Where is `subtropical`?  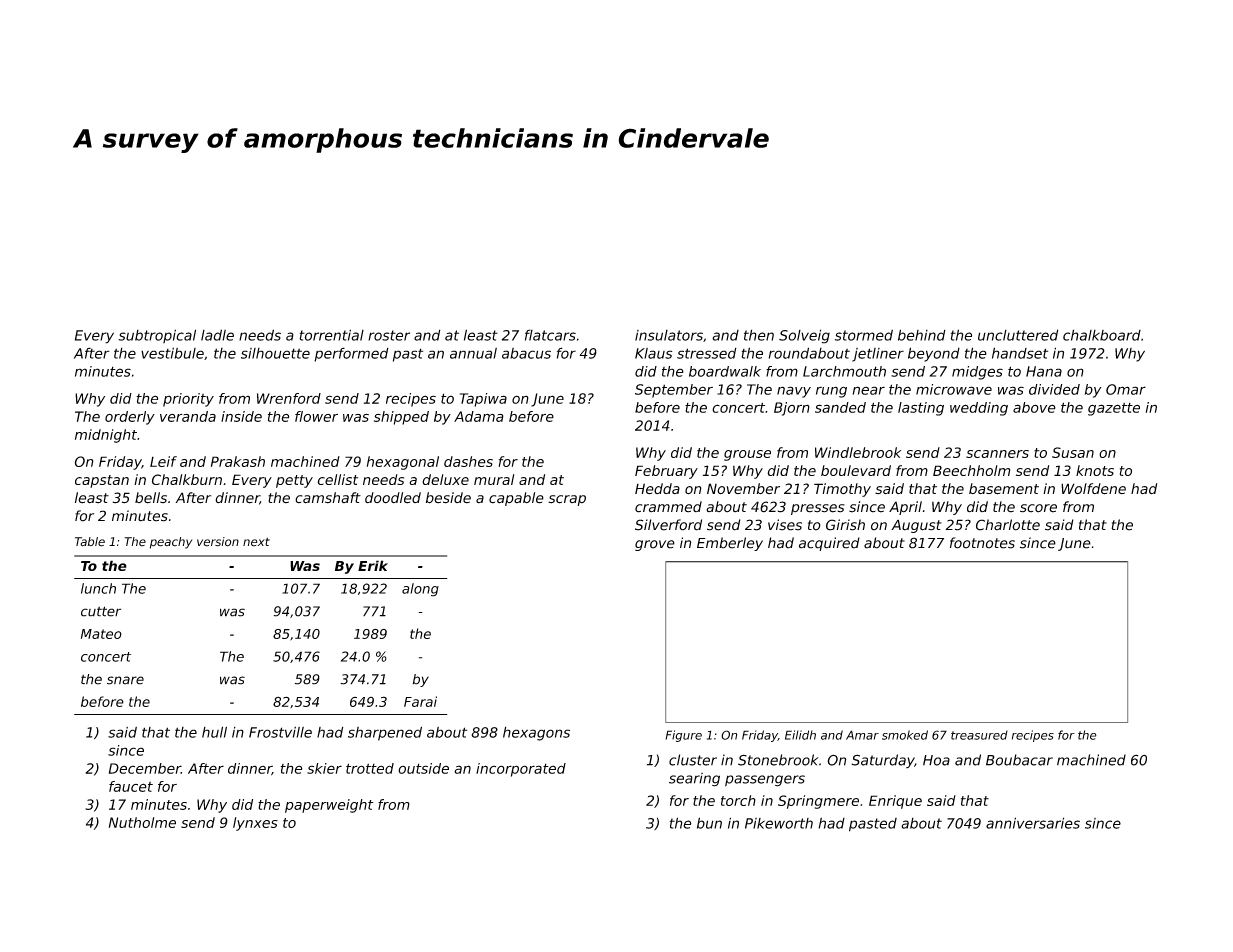 subtropical is located at coordinates (157, 336).
